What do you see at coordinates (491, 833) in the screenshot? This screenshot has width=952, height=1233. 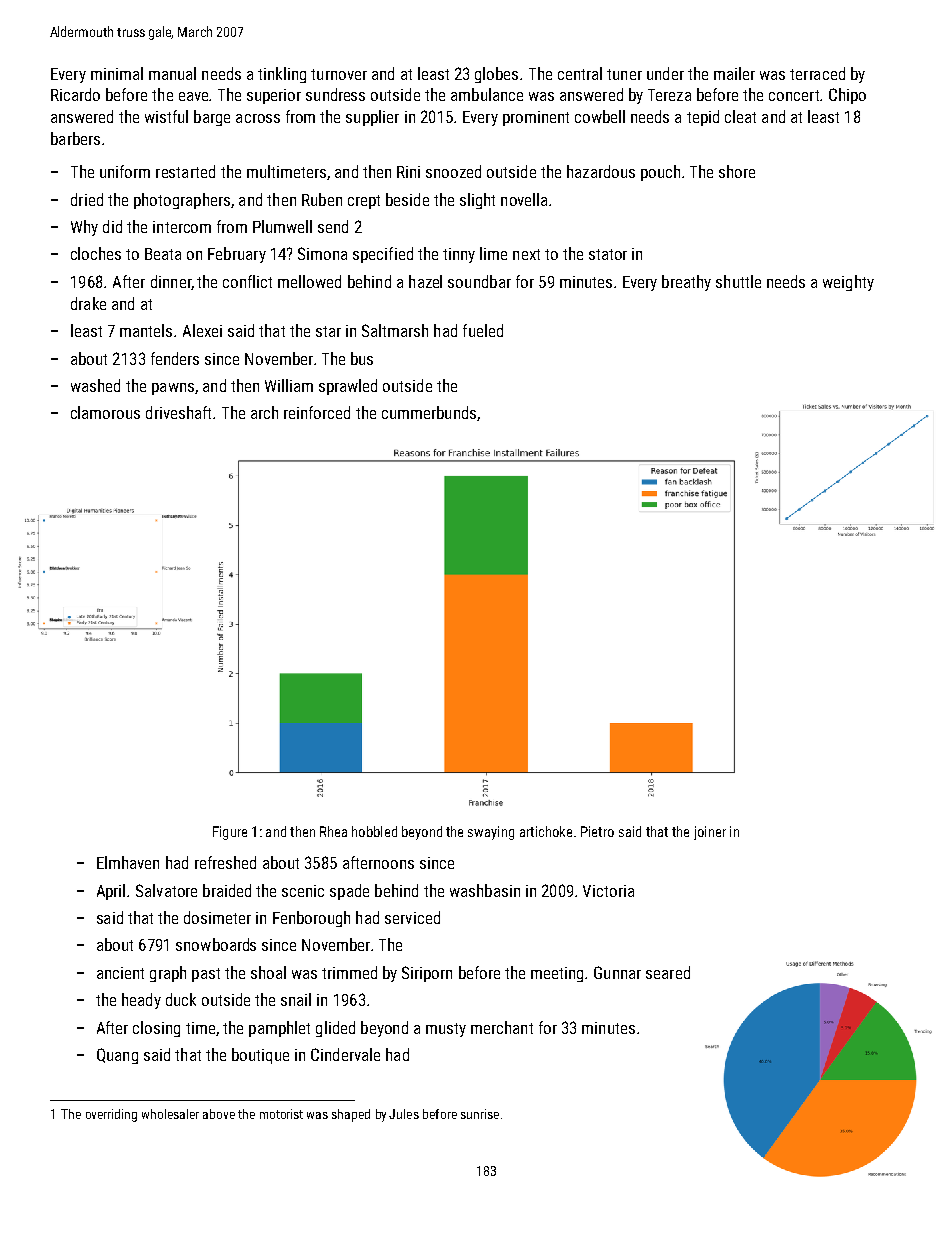 I see `swaying` at bounding box center [491, 833].
